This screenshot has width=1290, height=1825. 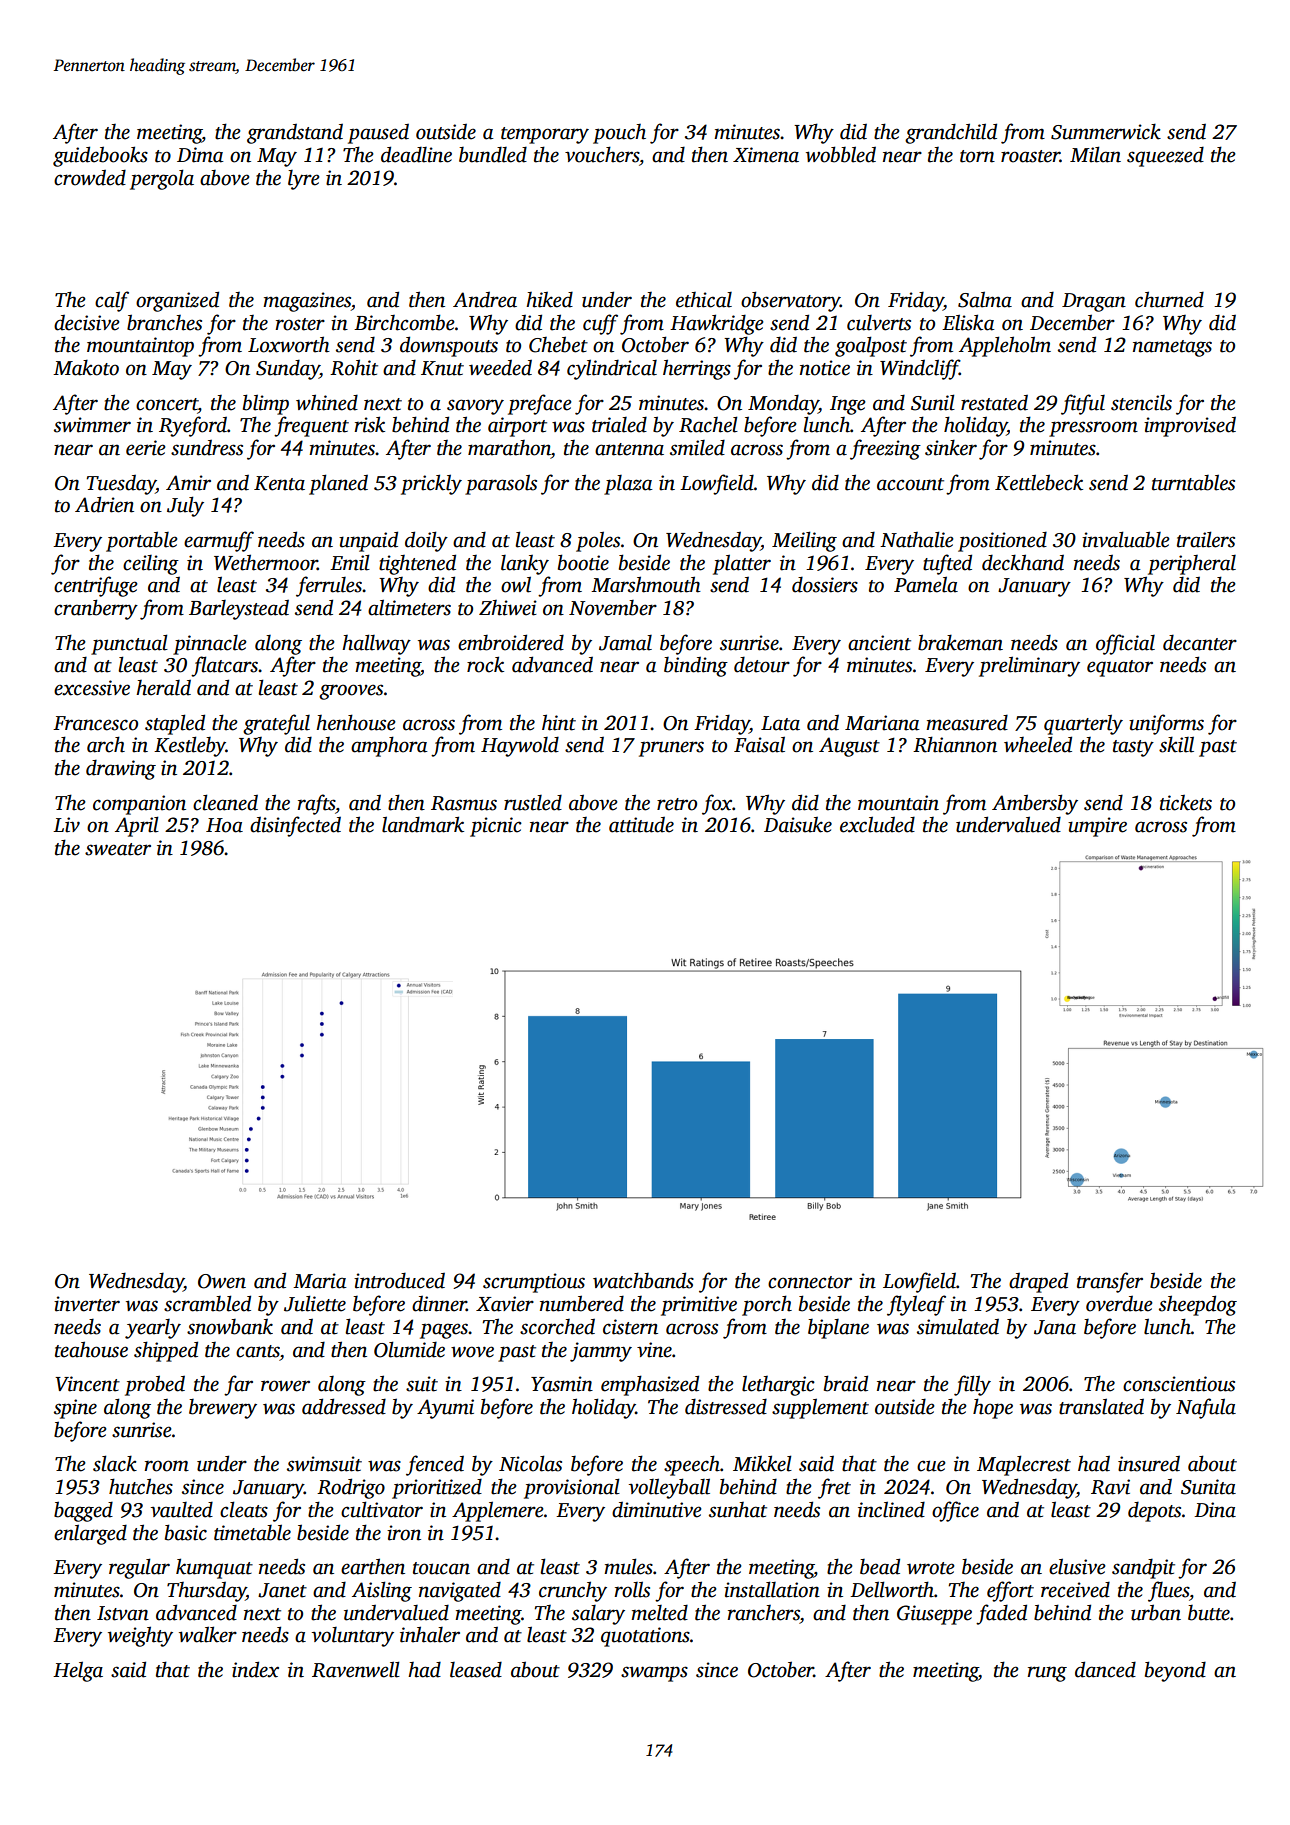 What do you see at coordinates (545, 135) in the screenshot?
I see `temporary` at bounding box center [545, 135].
